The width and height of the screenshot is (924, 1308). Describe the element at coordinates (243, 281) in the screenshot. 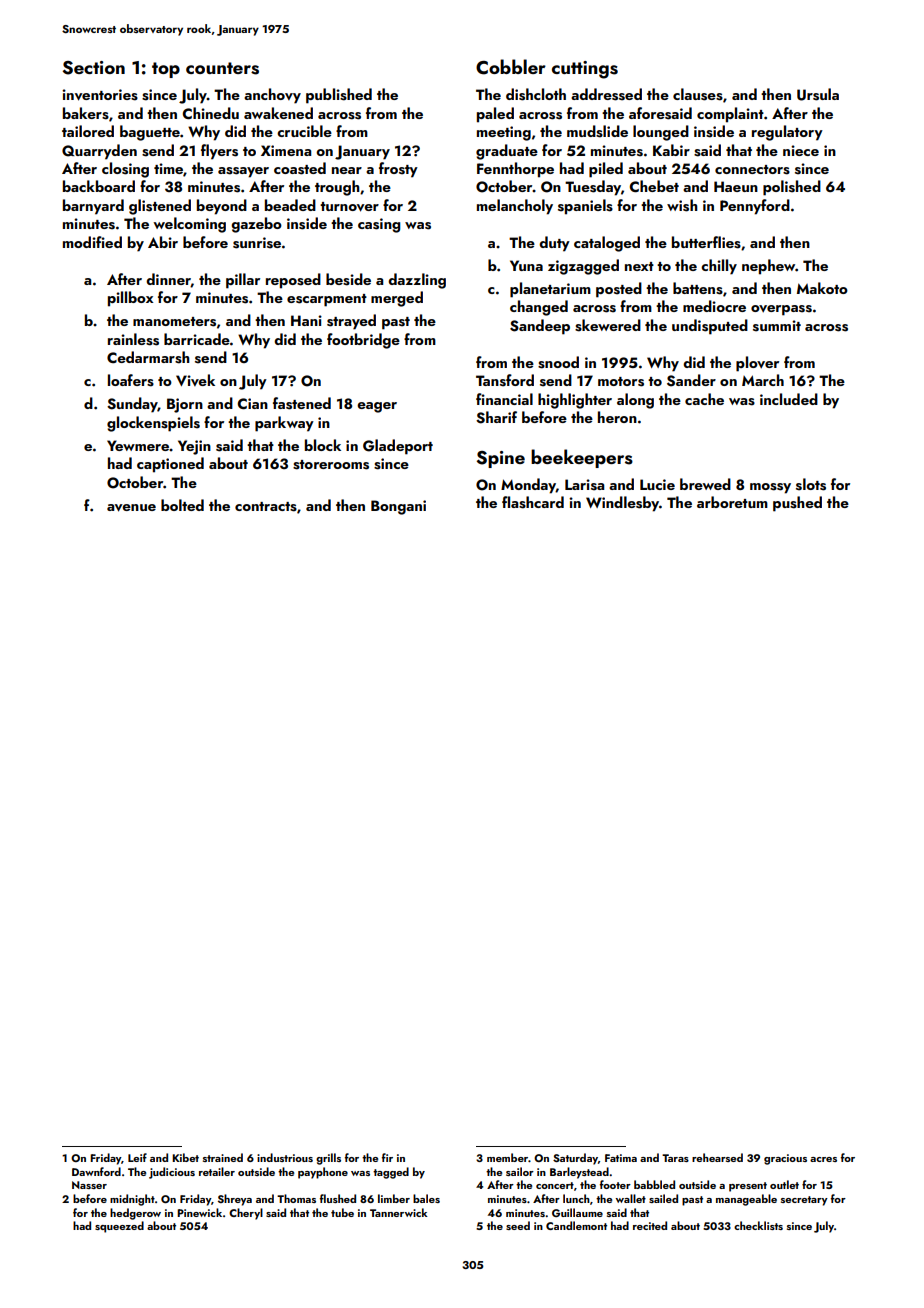

I see `pillar` at that location.
